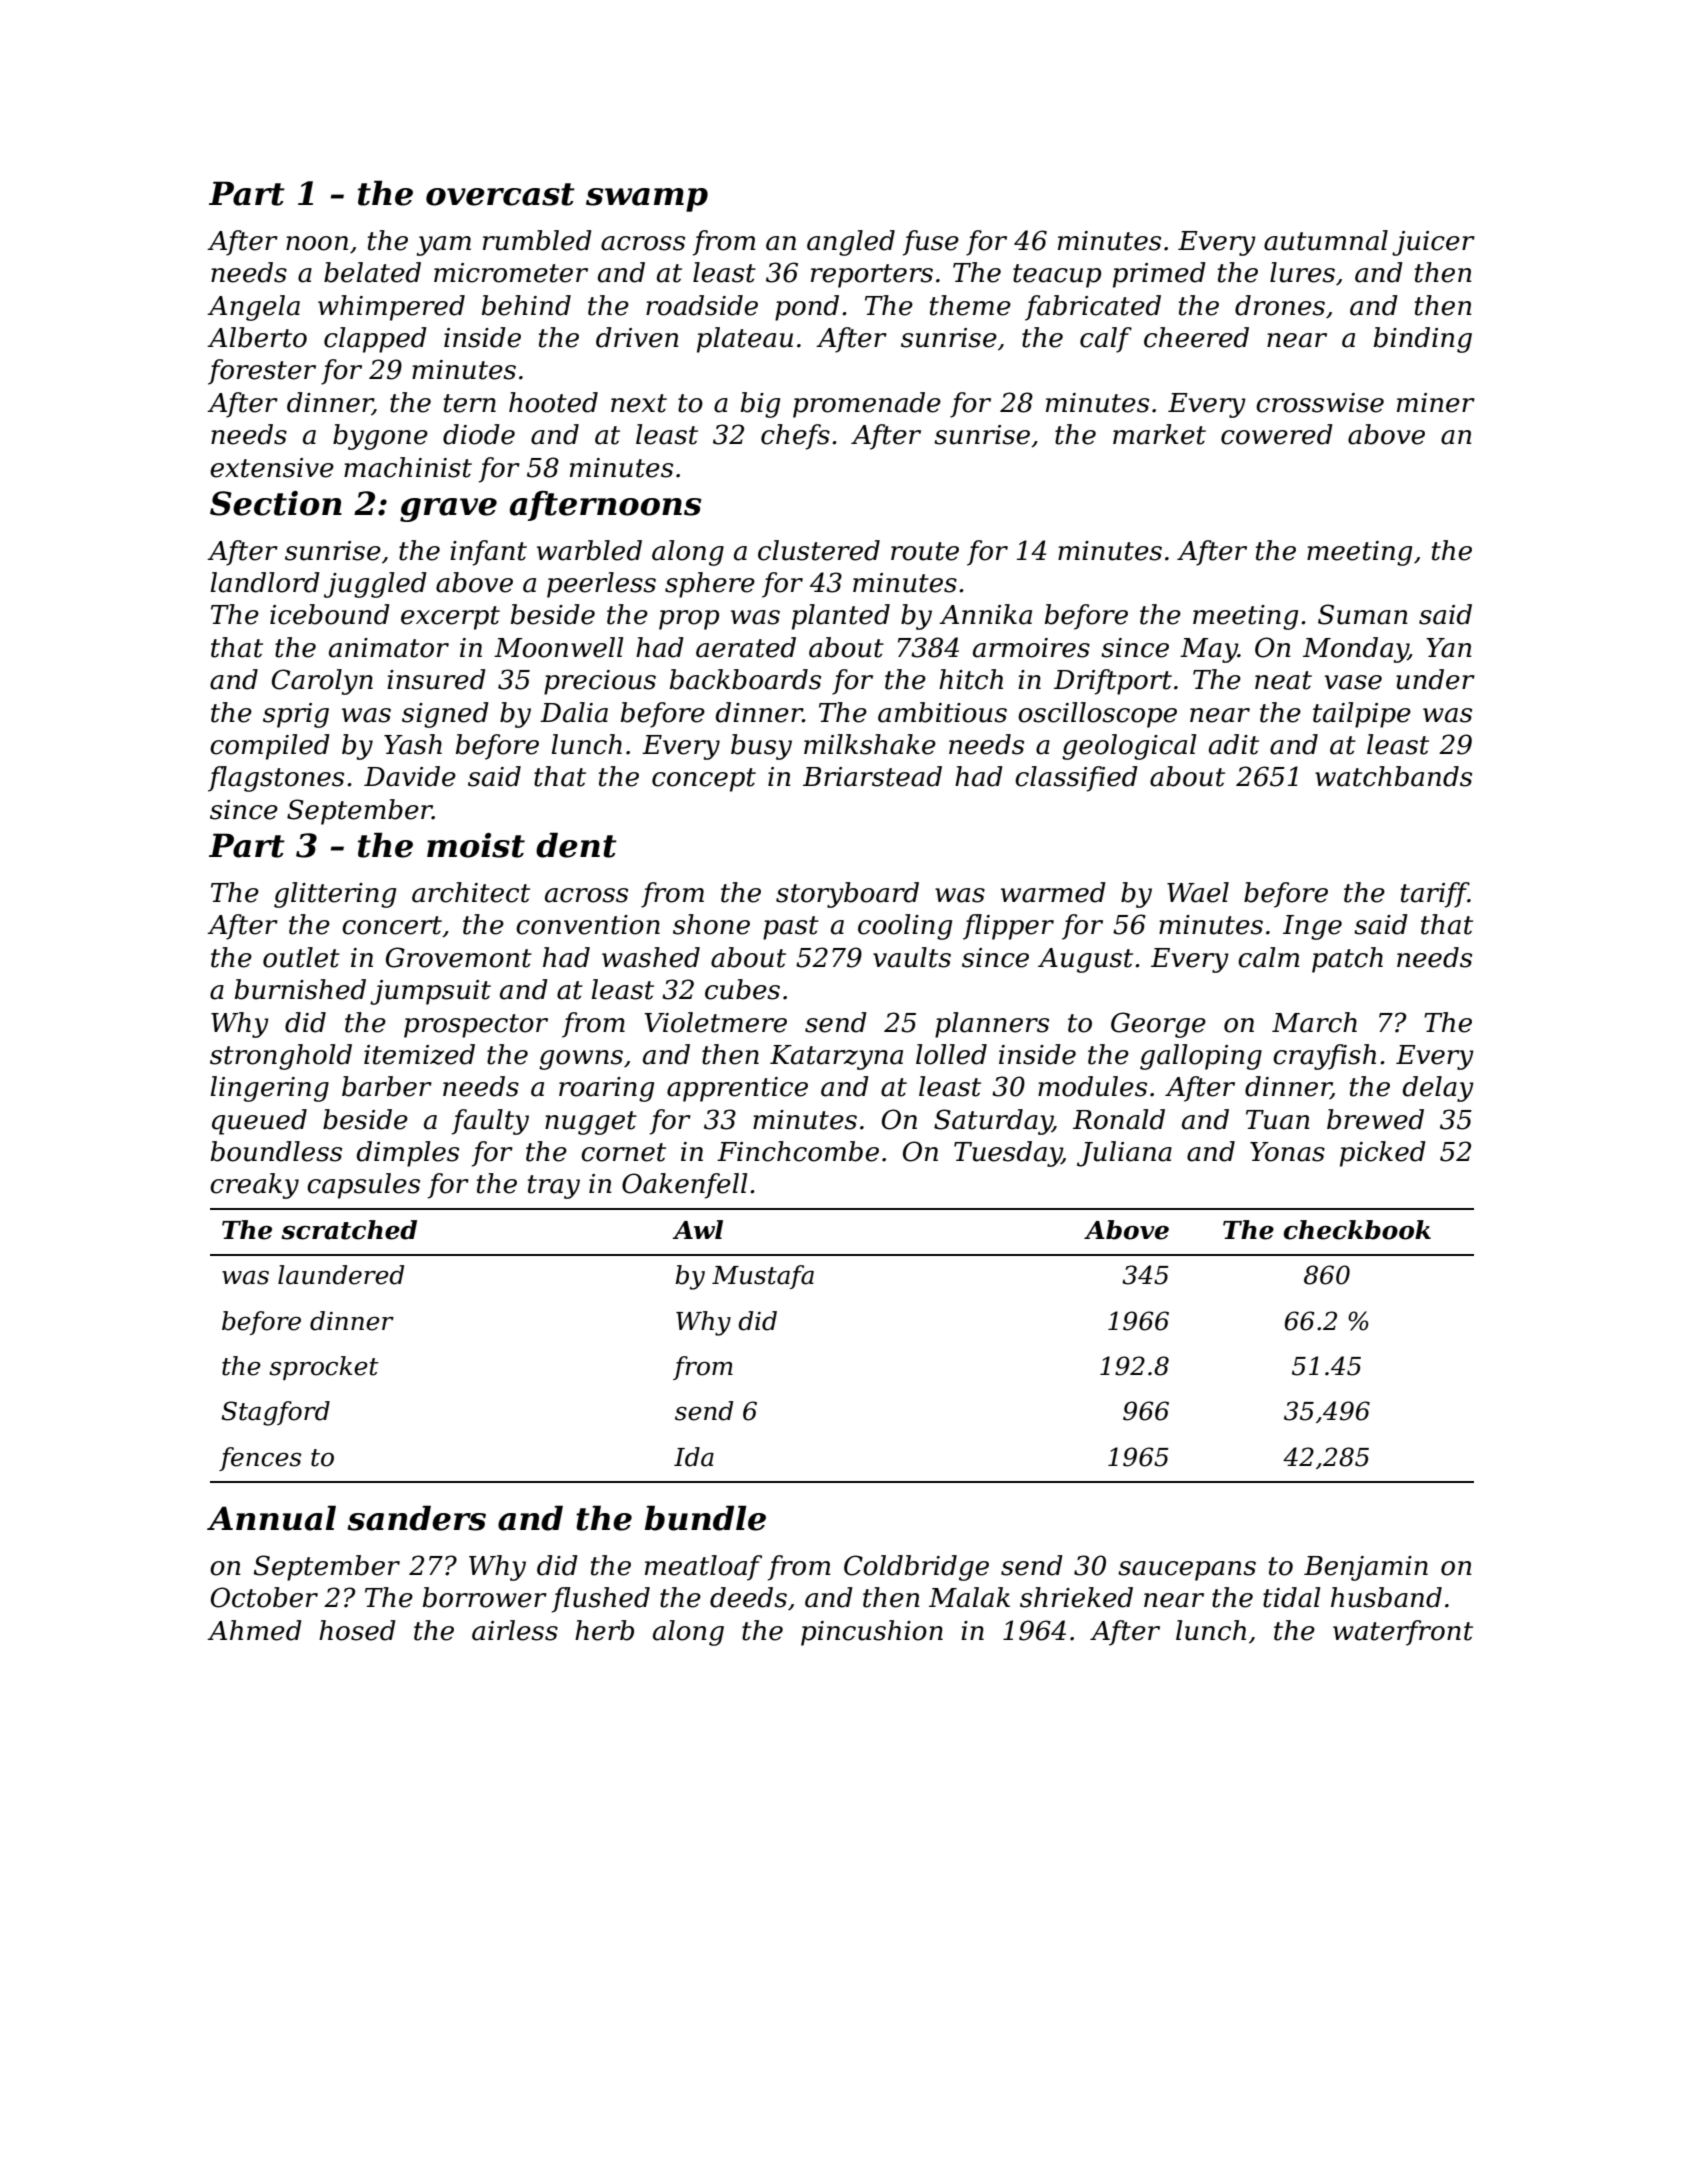 This screenshot has height=2178, width=1683. Describe the element at coordinates (601, 1600) in the screenshot. I see `flushed` at that location.
